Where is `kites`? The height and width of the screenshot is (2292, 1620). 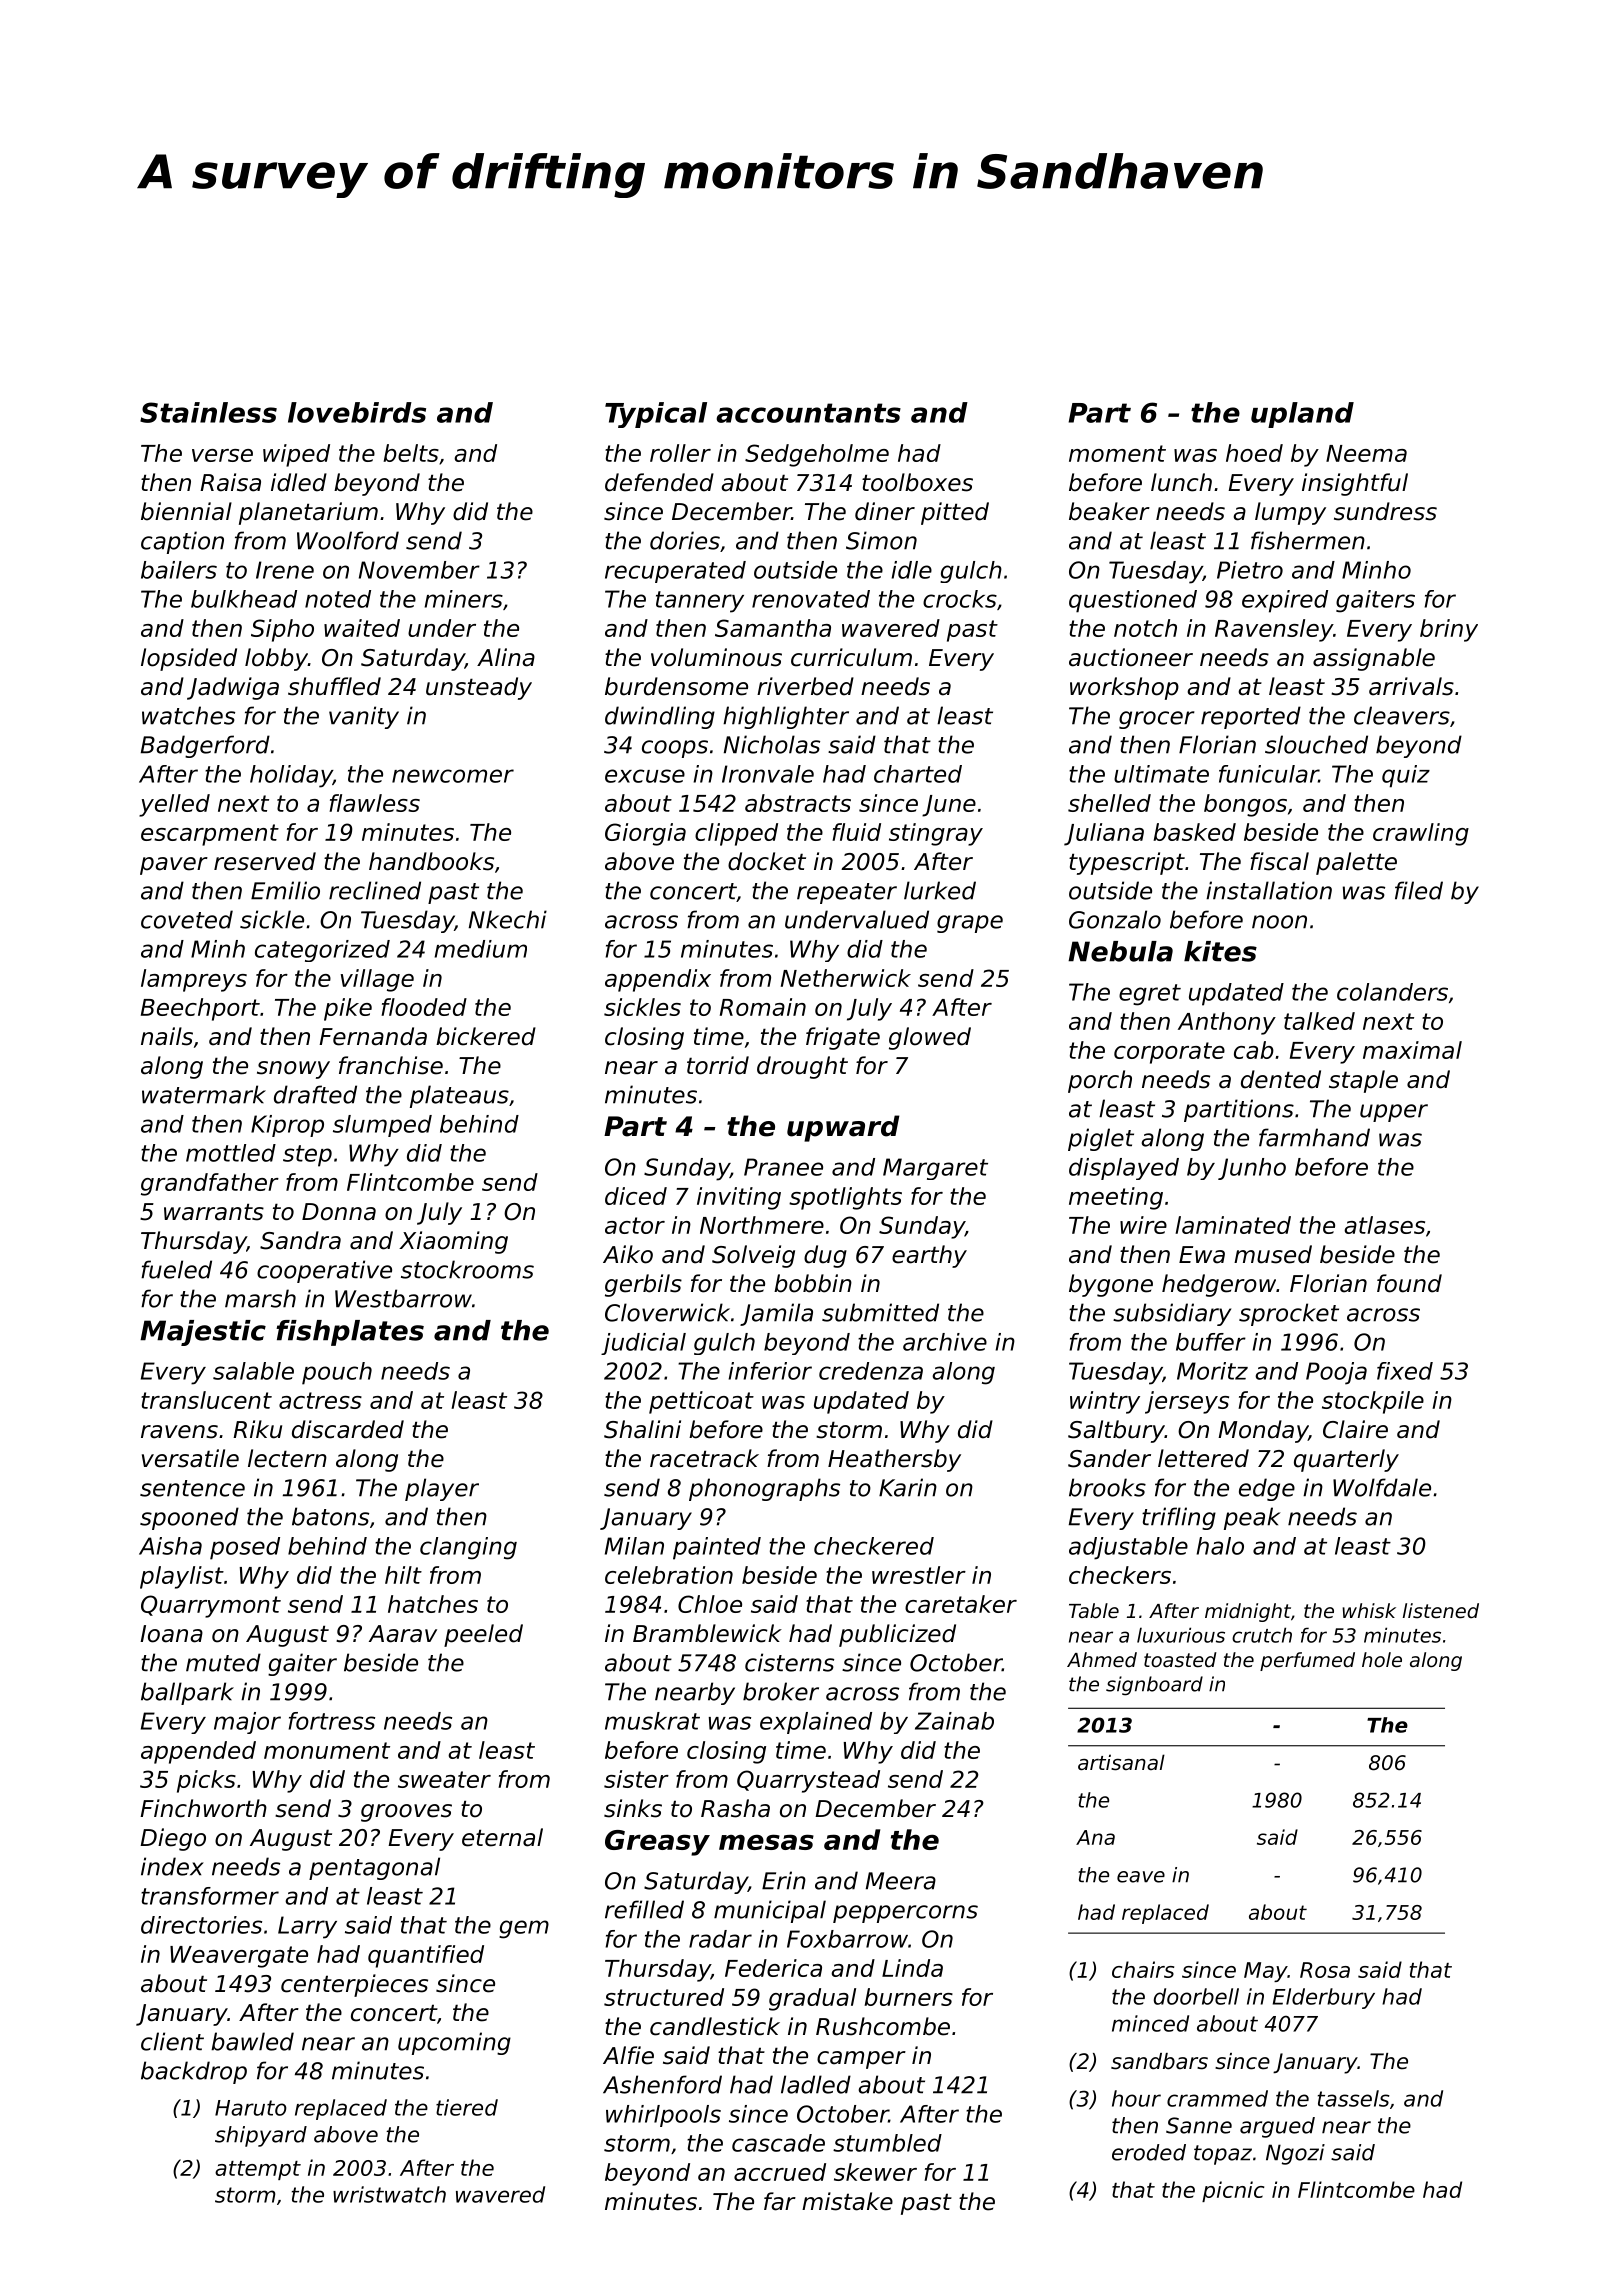 kites is located at coordinates (1220, 951).
